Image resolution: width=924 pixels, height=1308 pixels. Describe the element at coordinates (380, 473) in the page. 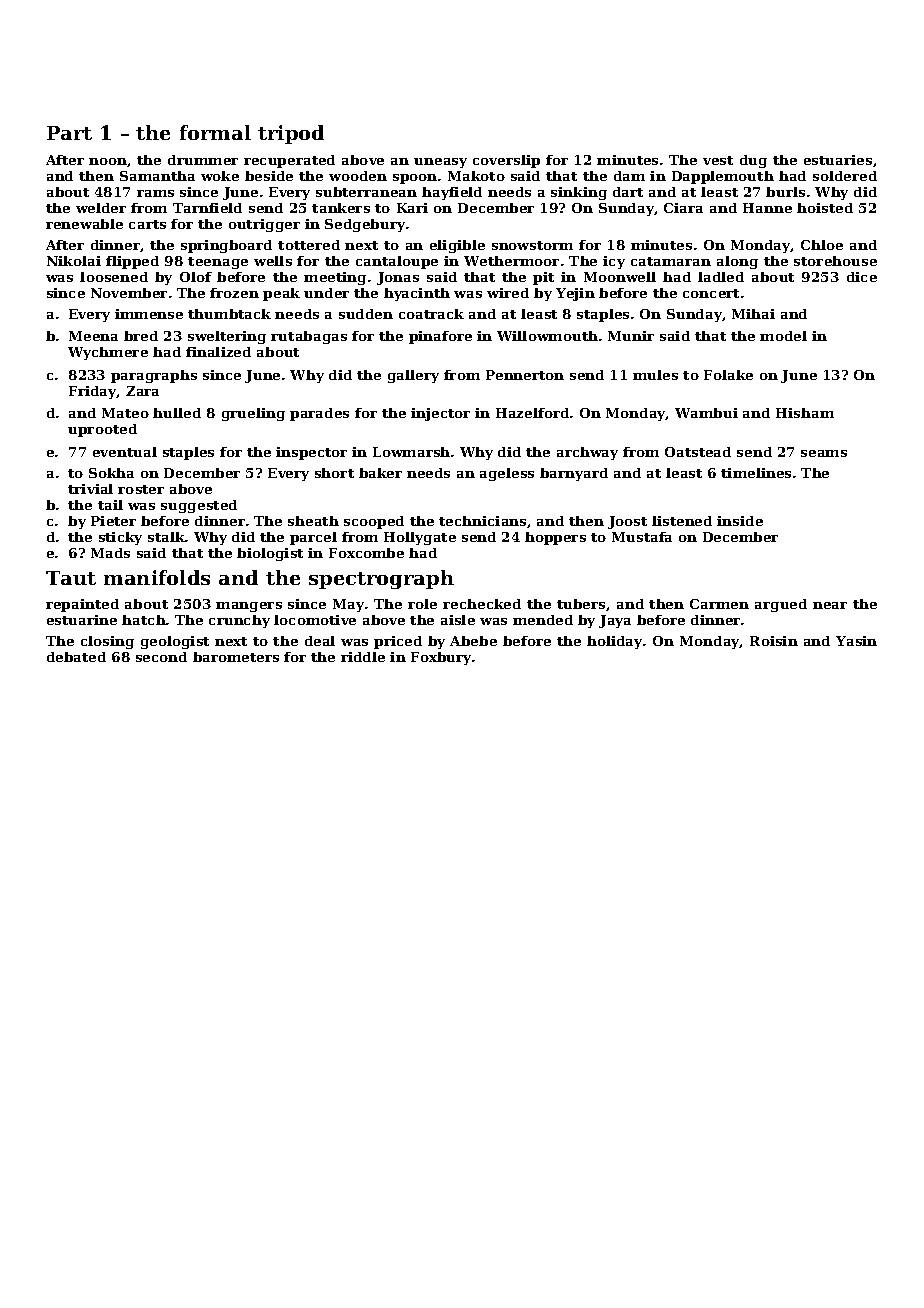

I see `baker` at that location.
